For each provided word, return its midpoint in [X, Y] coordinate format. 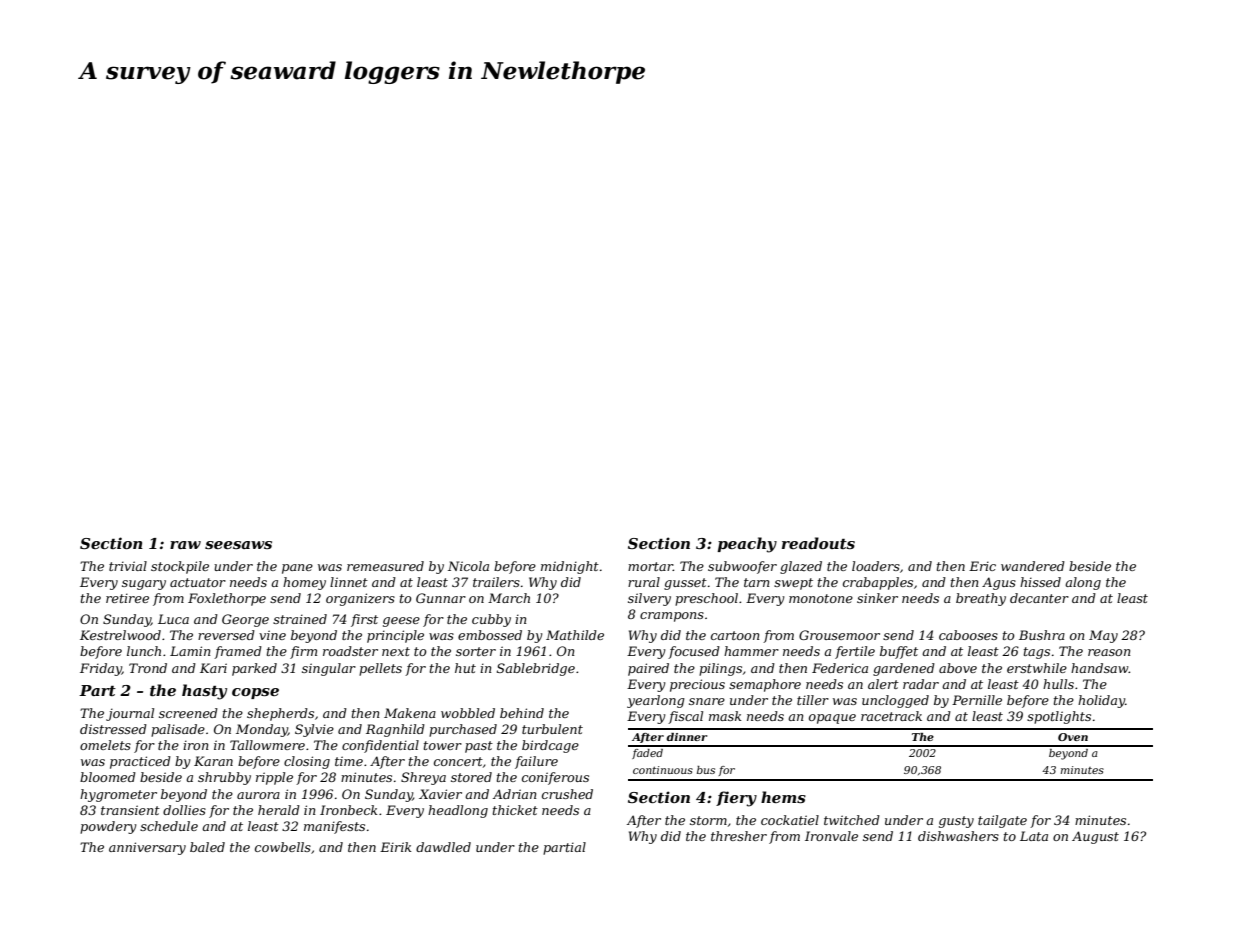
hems [783, 797]
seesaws [238, 545]
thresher [739, 836]
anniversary [147, 848]
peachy [747, 545]
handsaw [1100, 668]
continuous [663, 770]
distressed [113, 729]
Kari [213, 668]
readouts [818, 543]
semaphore [765, 685]
